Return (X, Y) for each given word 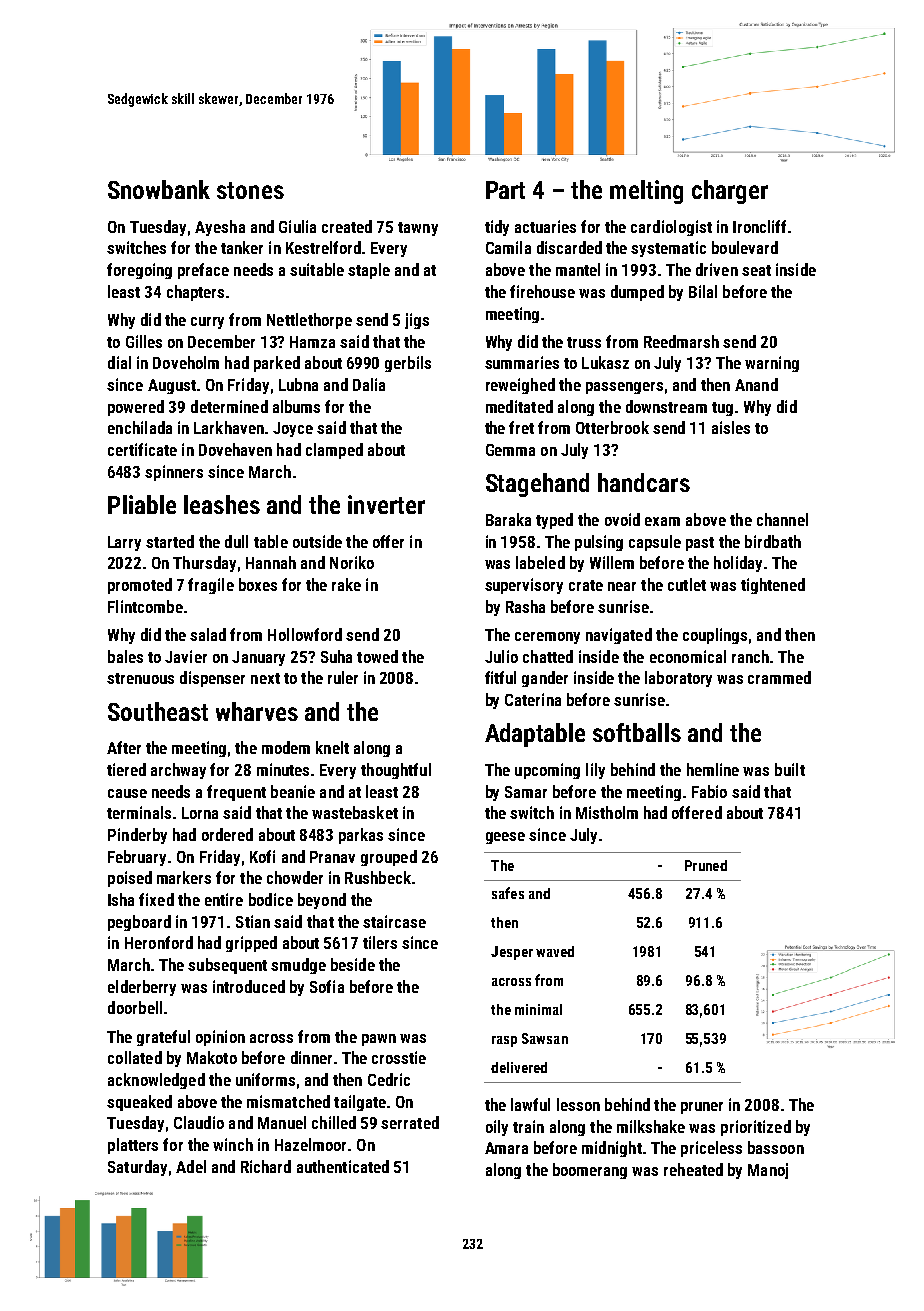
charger (730, 192)
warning (772, 364)
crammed (779, 677)
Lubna (298, 384)
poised (130, 879)
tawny (418, 229)
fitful (500, 677)
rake (346, 584)
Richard (266, 1166)
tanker (242, 247)
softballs (637, 732)
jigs (417, 321)
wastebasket (355, 812)
